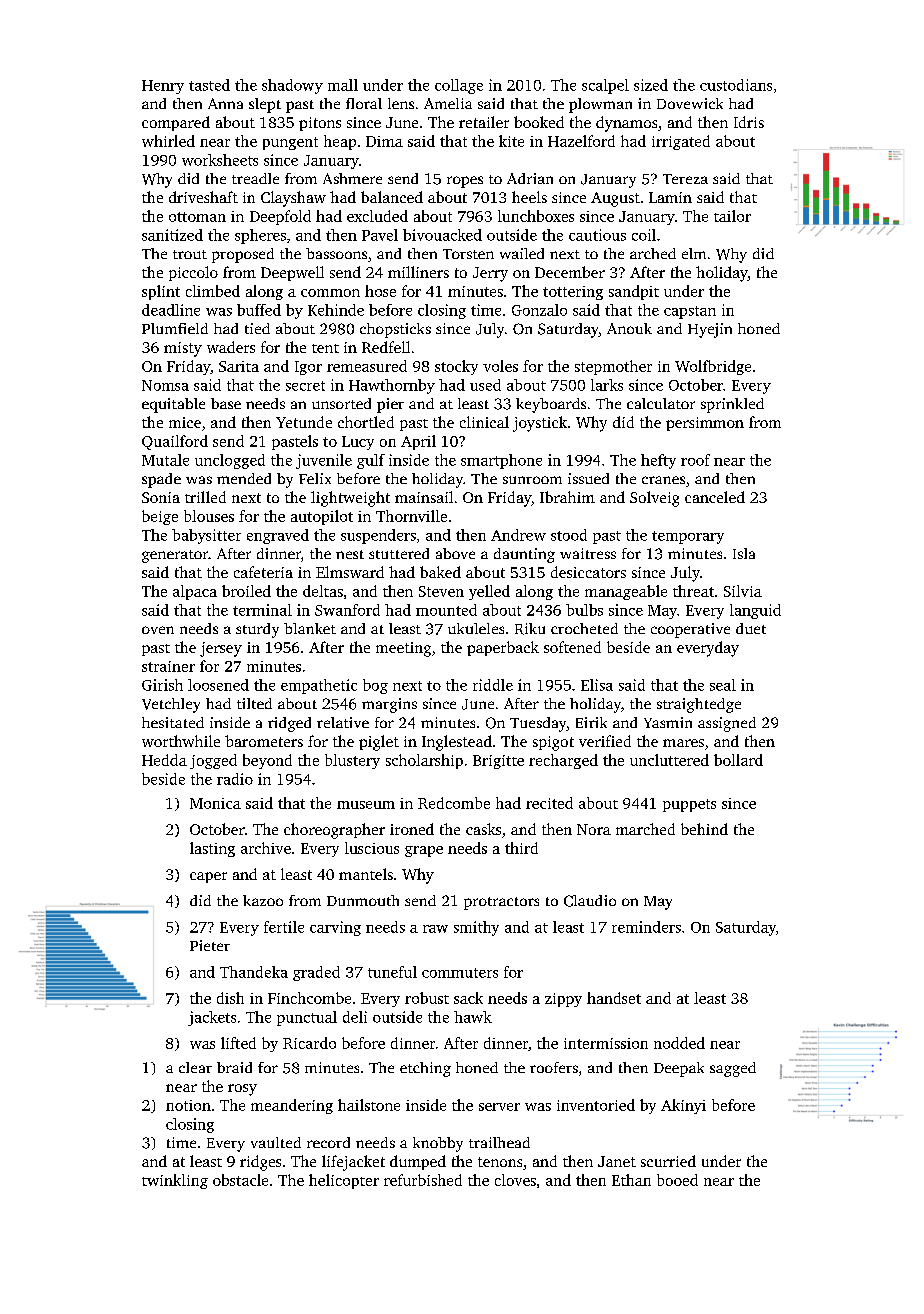  I want to click on hawk, so click(473, 1017).
